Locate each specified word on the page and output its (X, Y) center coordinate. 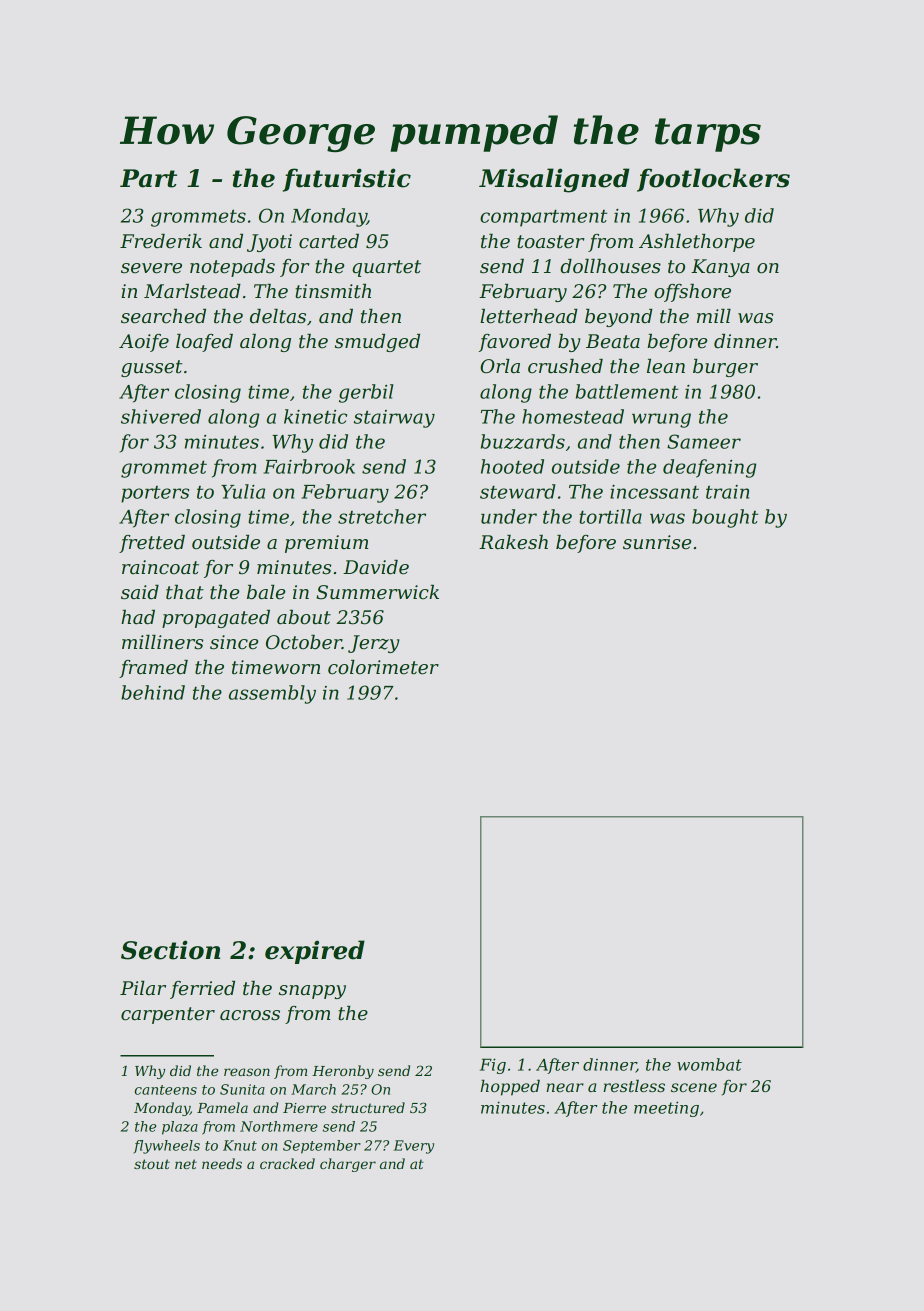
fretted (152, 544)
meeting (666, 1109)
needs (222, 1163)
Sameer (704, 441)
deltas (278, 316)
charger (348, 1165)
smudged (377, 343)
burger (725, 368)
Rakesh (513, 542)
